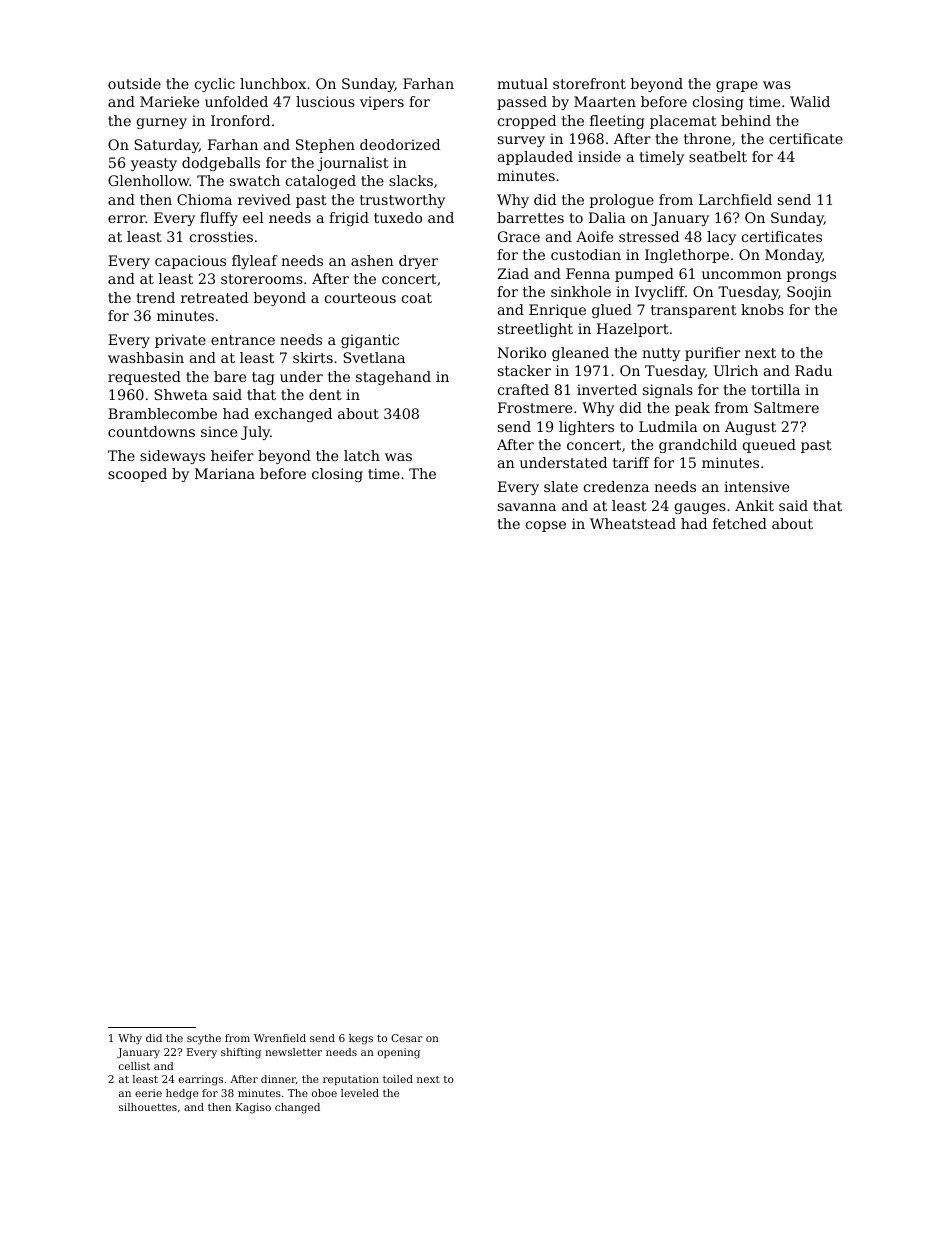 This screenshot has width=952, height=1233. Describe the element at coordinates (589, 83) in the screenshot. I see `storefront` at that location.
